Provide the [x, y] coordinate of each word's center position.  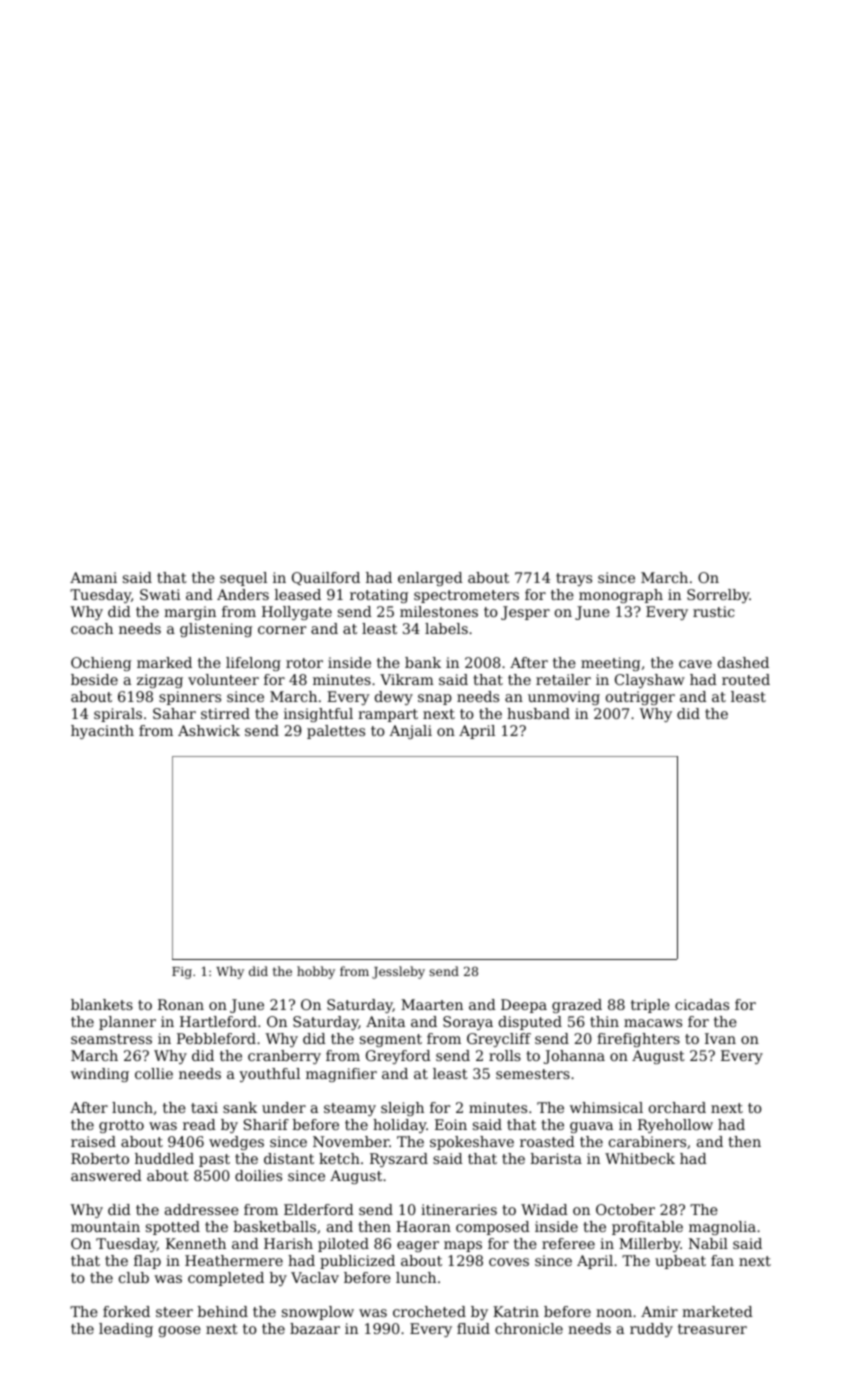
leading [126, 1330]
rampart [388, 715]
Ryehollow [675, 1126]
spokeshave [472, 1143]
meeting [610, 664]
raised [93, 1141]
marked [164, 662]
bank [423, 662]
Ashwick [209, 730]
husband [538, 713]
